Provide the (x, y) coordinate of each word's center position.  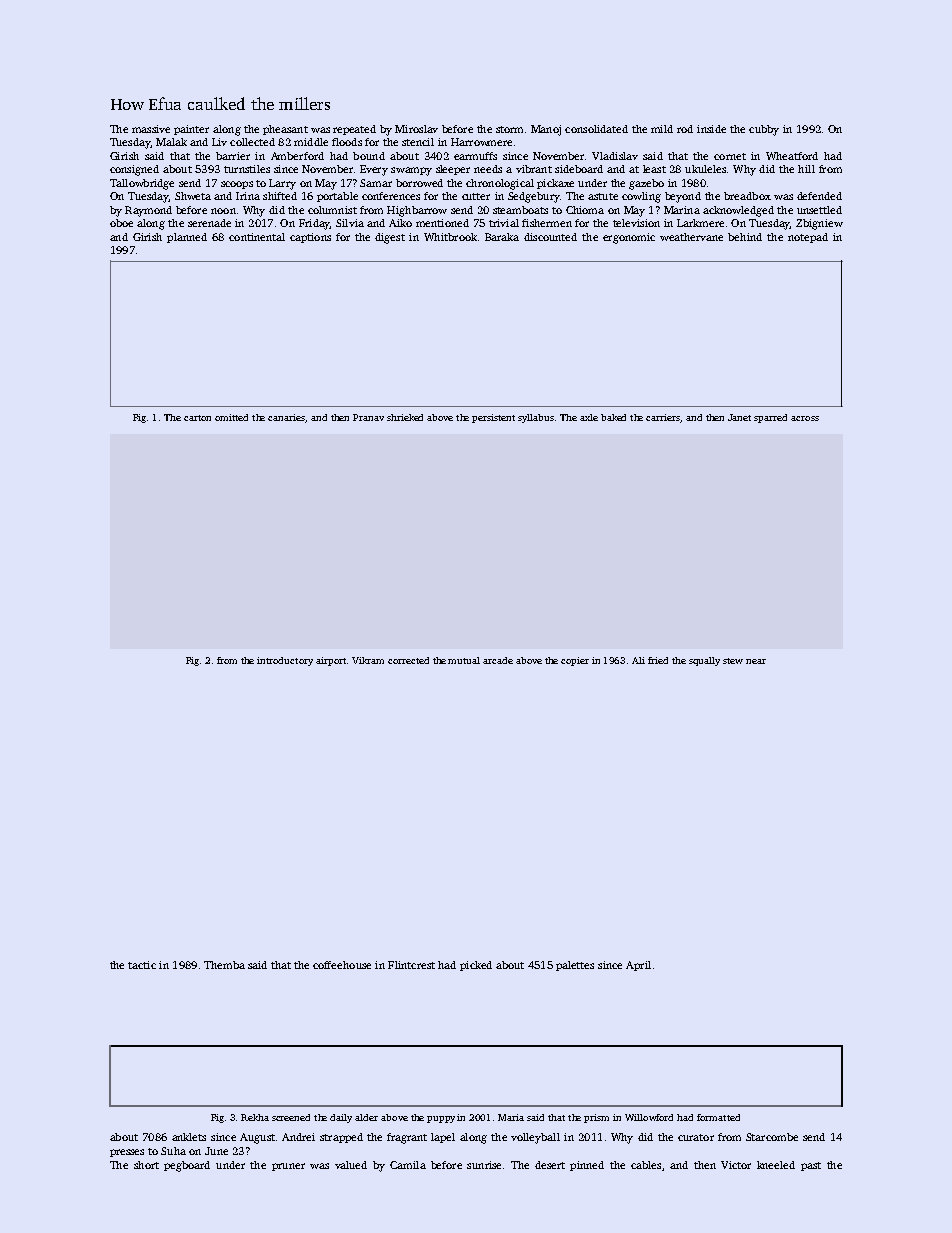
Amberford (297, 156)
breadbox (747, 196)
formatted (718, 1117)
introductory (285, 661)
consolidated (596, 129)
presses (127, 1153)
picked (476, 966)
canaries (287, 418)
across (805, 418)
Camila (408, 1165)
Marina (682, 210)
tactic (142, 965)
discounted (550, 237)
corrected (408, 660)
